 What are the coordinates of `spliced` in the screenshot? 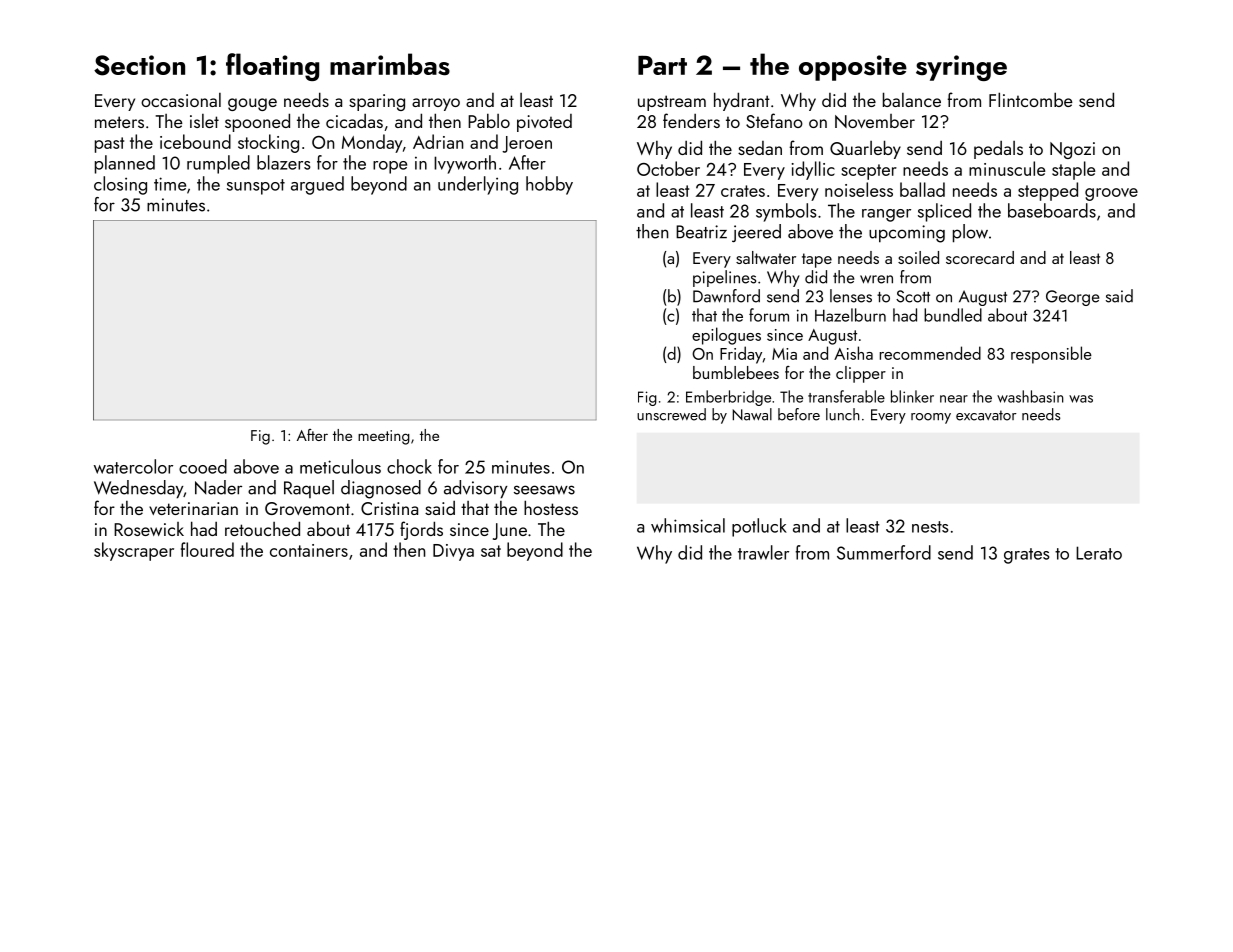 It's located at (944, 212).
